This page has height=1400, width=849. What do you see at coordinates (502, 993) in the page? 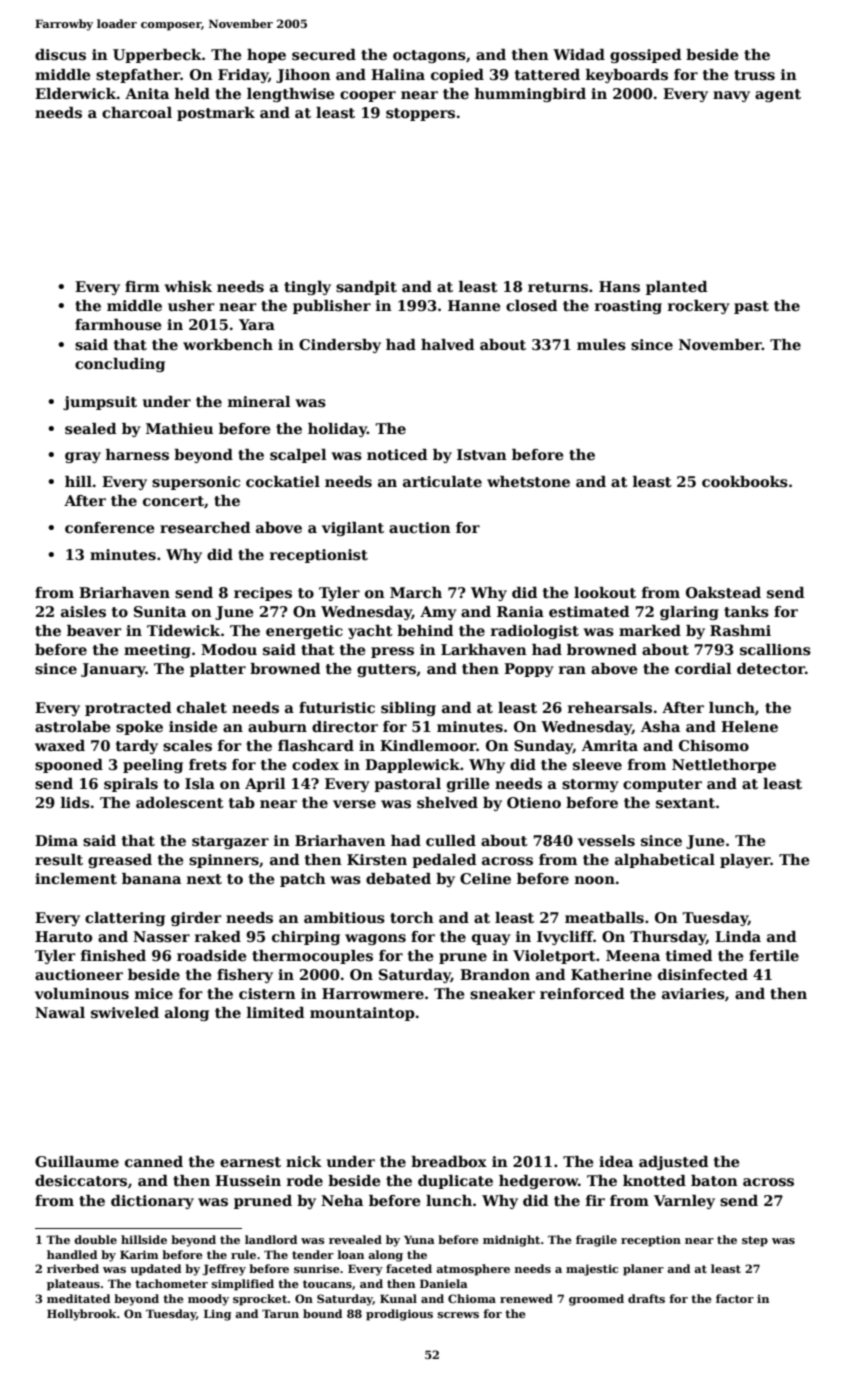
I see `sneaker` at bounding box center [502, 993].
